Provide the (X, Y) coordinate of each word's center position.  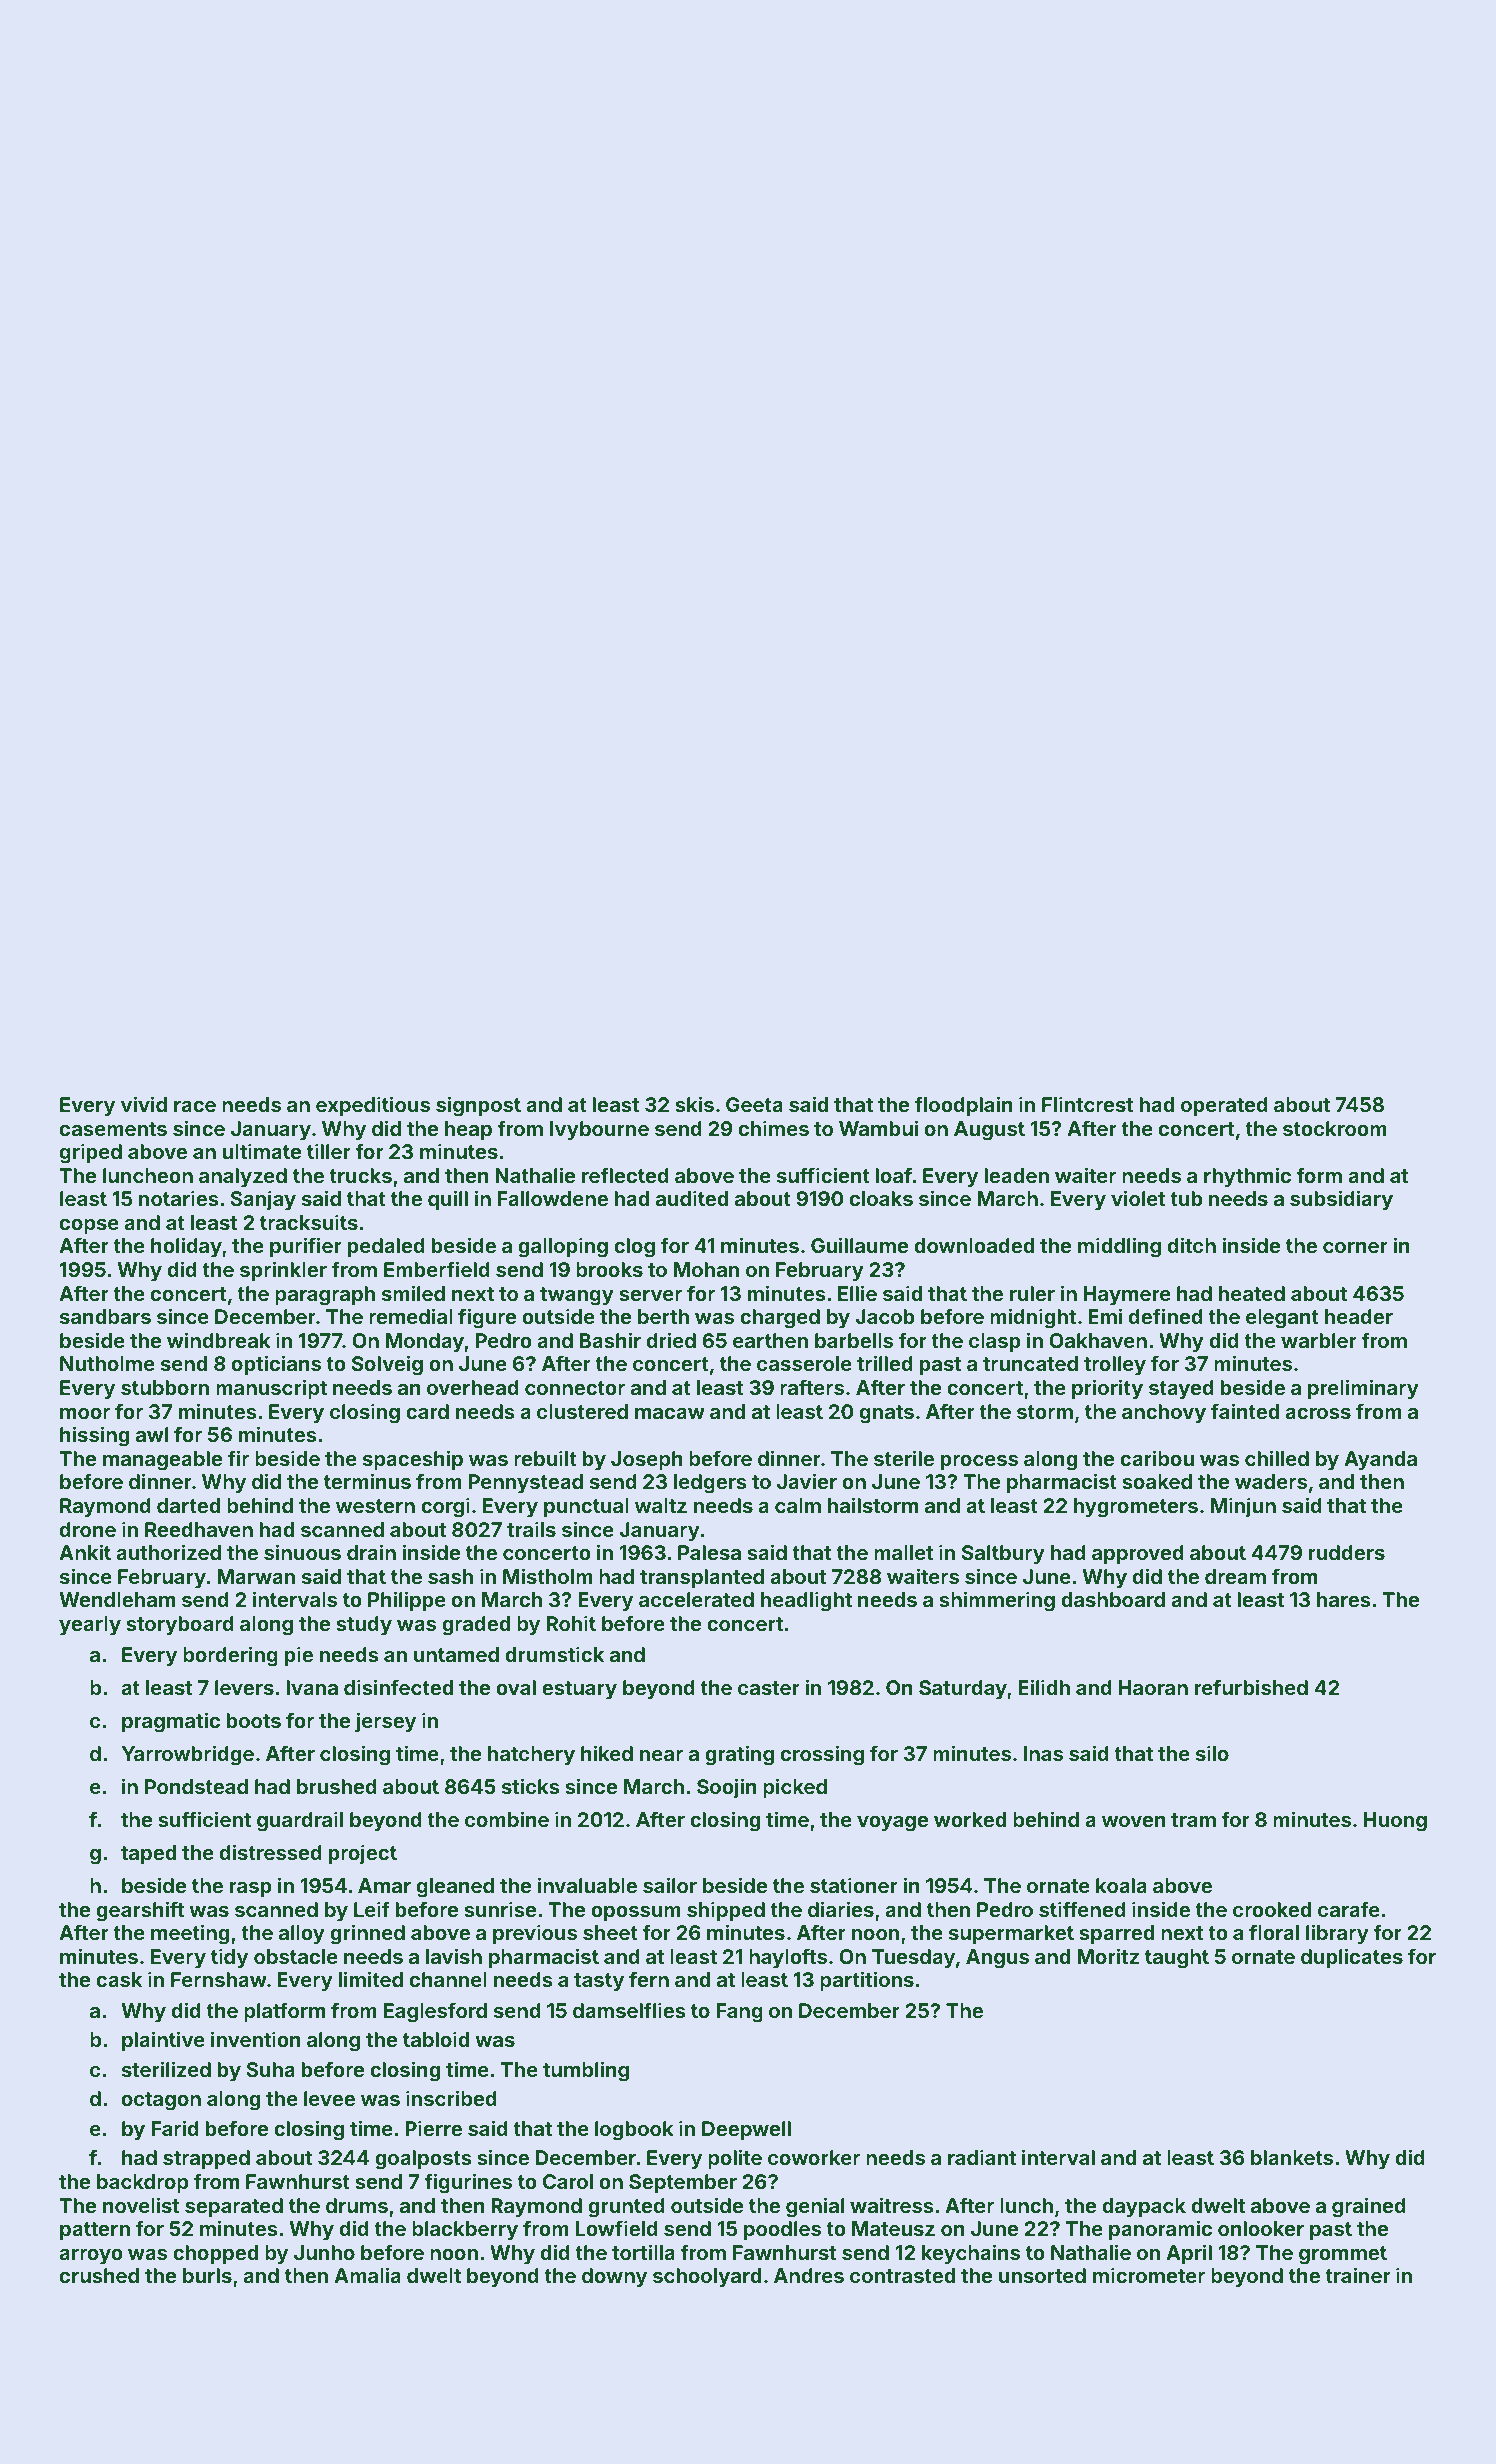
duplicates (1352, 1958)
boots (254, 1720)
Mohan (706, 1269)
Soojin (727, 1788)
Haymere (1127, 1295)
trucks (360, 1175)
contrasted (902, 2275)
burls (207, 2275)
